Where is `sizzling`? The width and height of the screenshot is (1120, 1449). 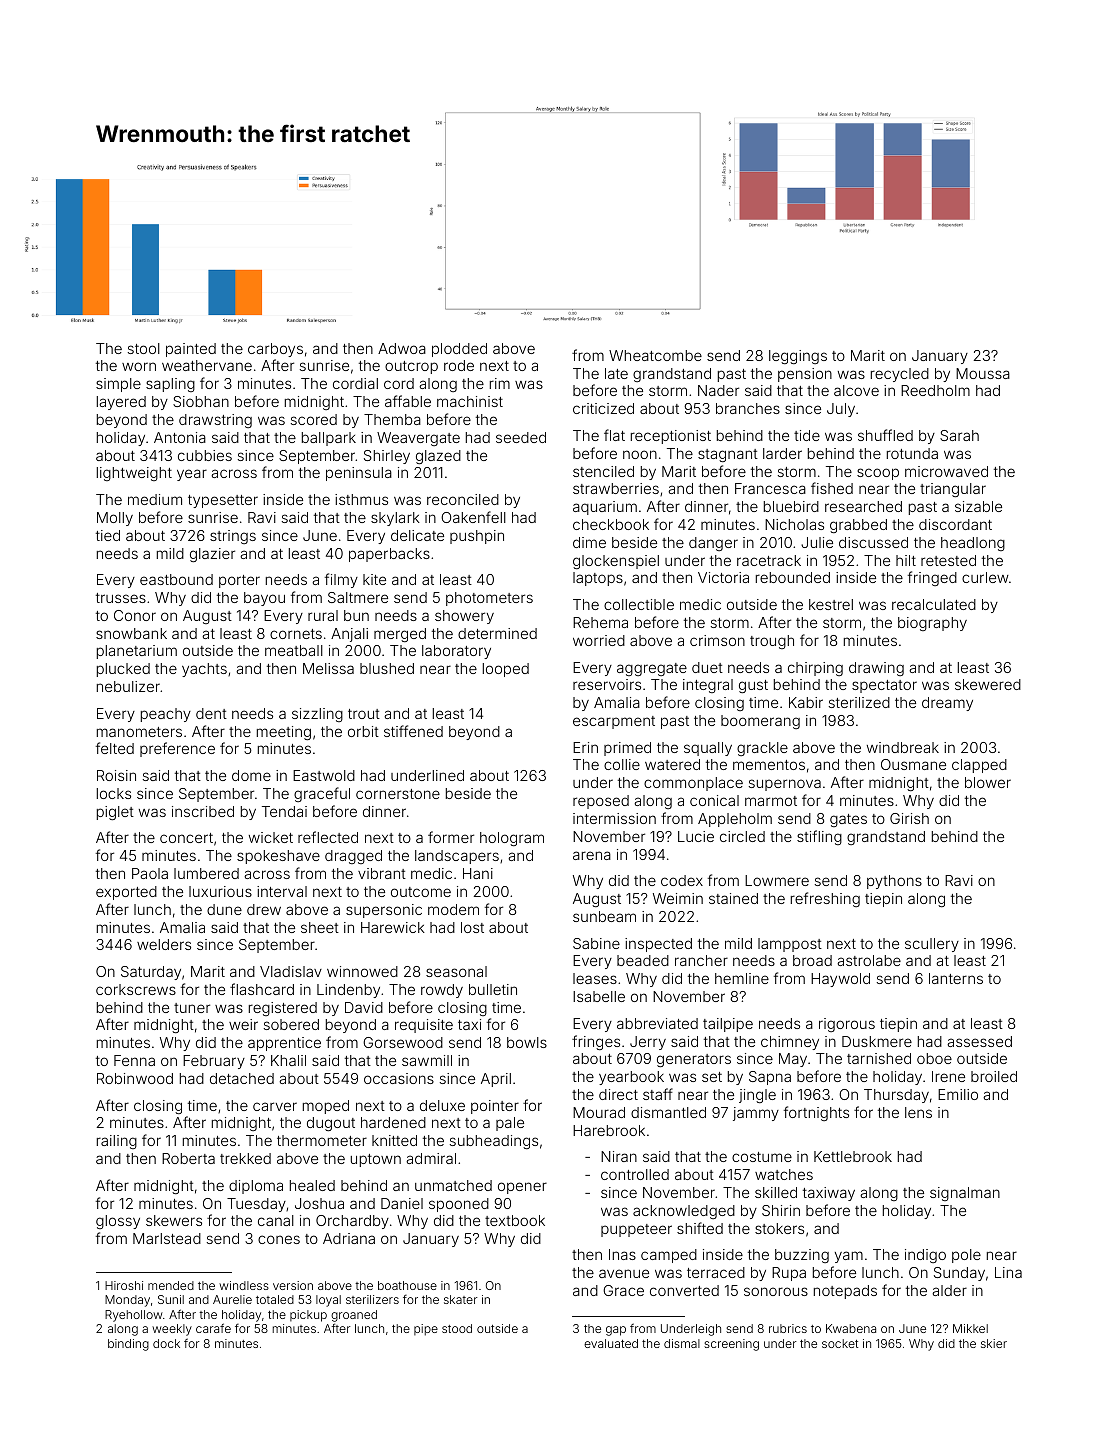
sizzling is located at coordinates (317, 715).
